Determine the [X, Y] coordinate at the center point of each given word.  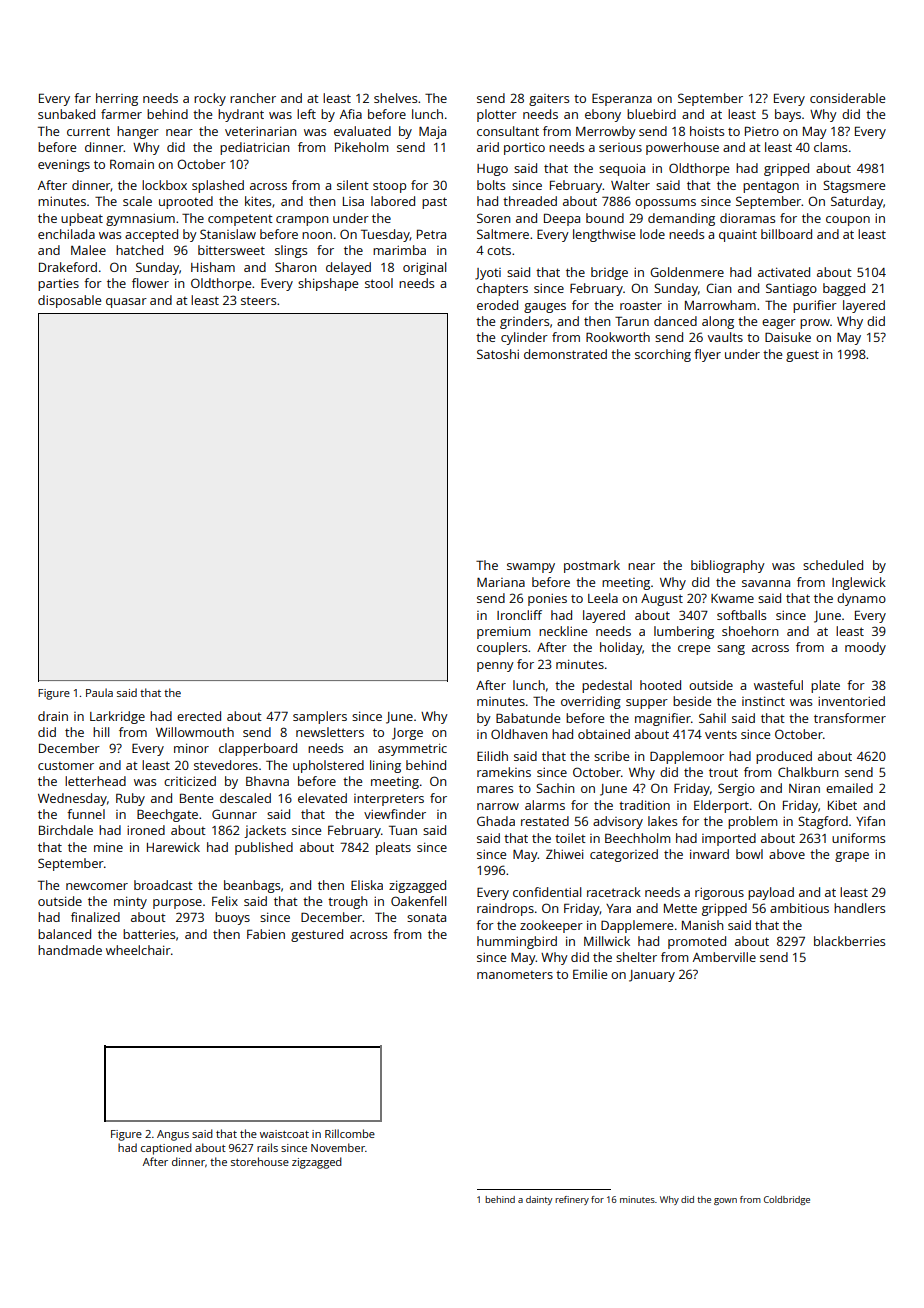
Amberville [724, 957]
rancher [253, 98]
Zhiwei [564, 854]
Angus [173, 1135]
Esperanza [622, 99]
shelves [395, 98]
